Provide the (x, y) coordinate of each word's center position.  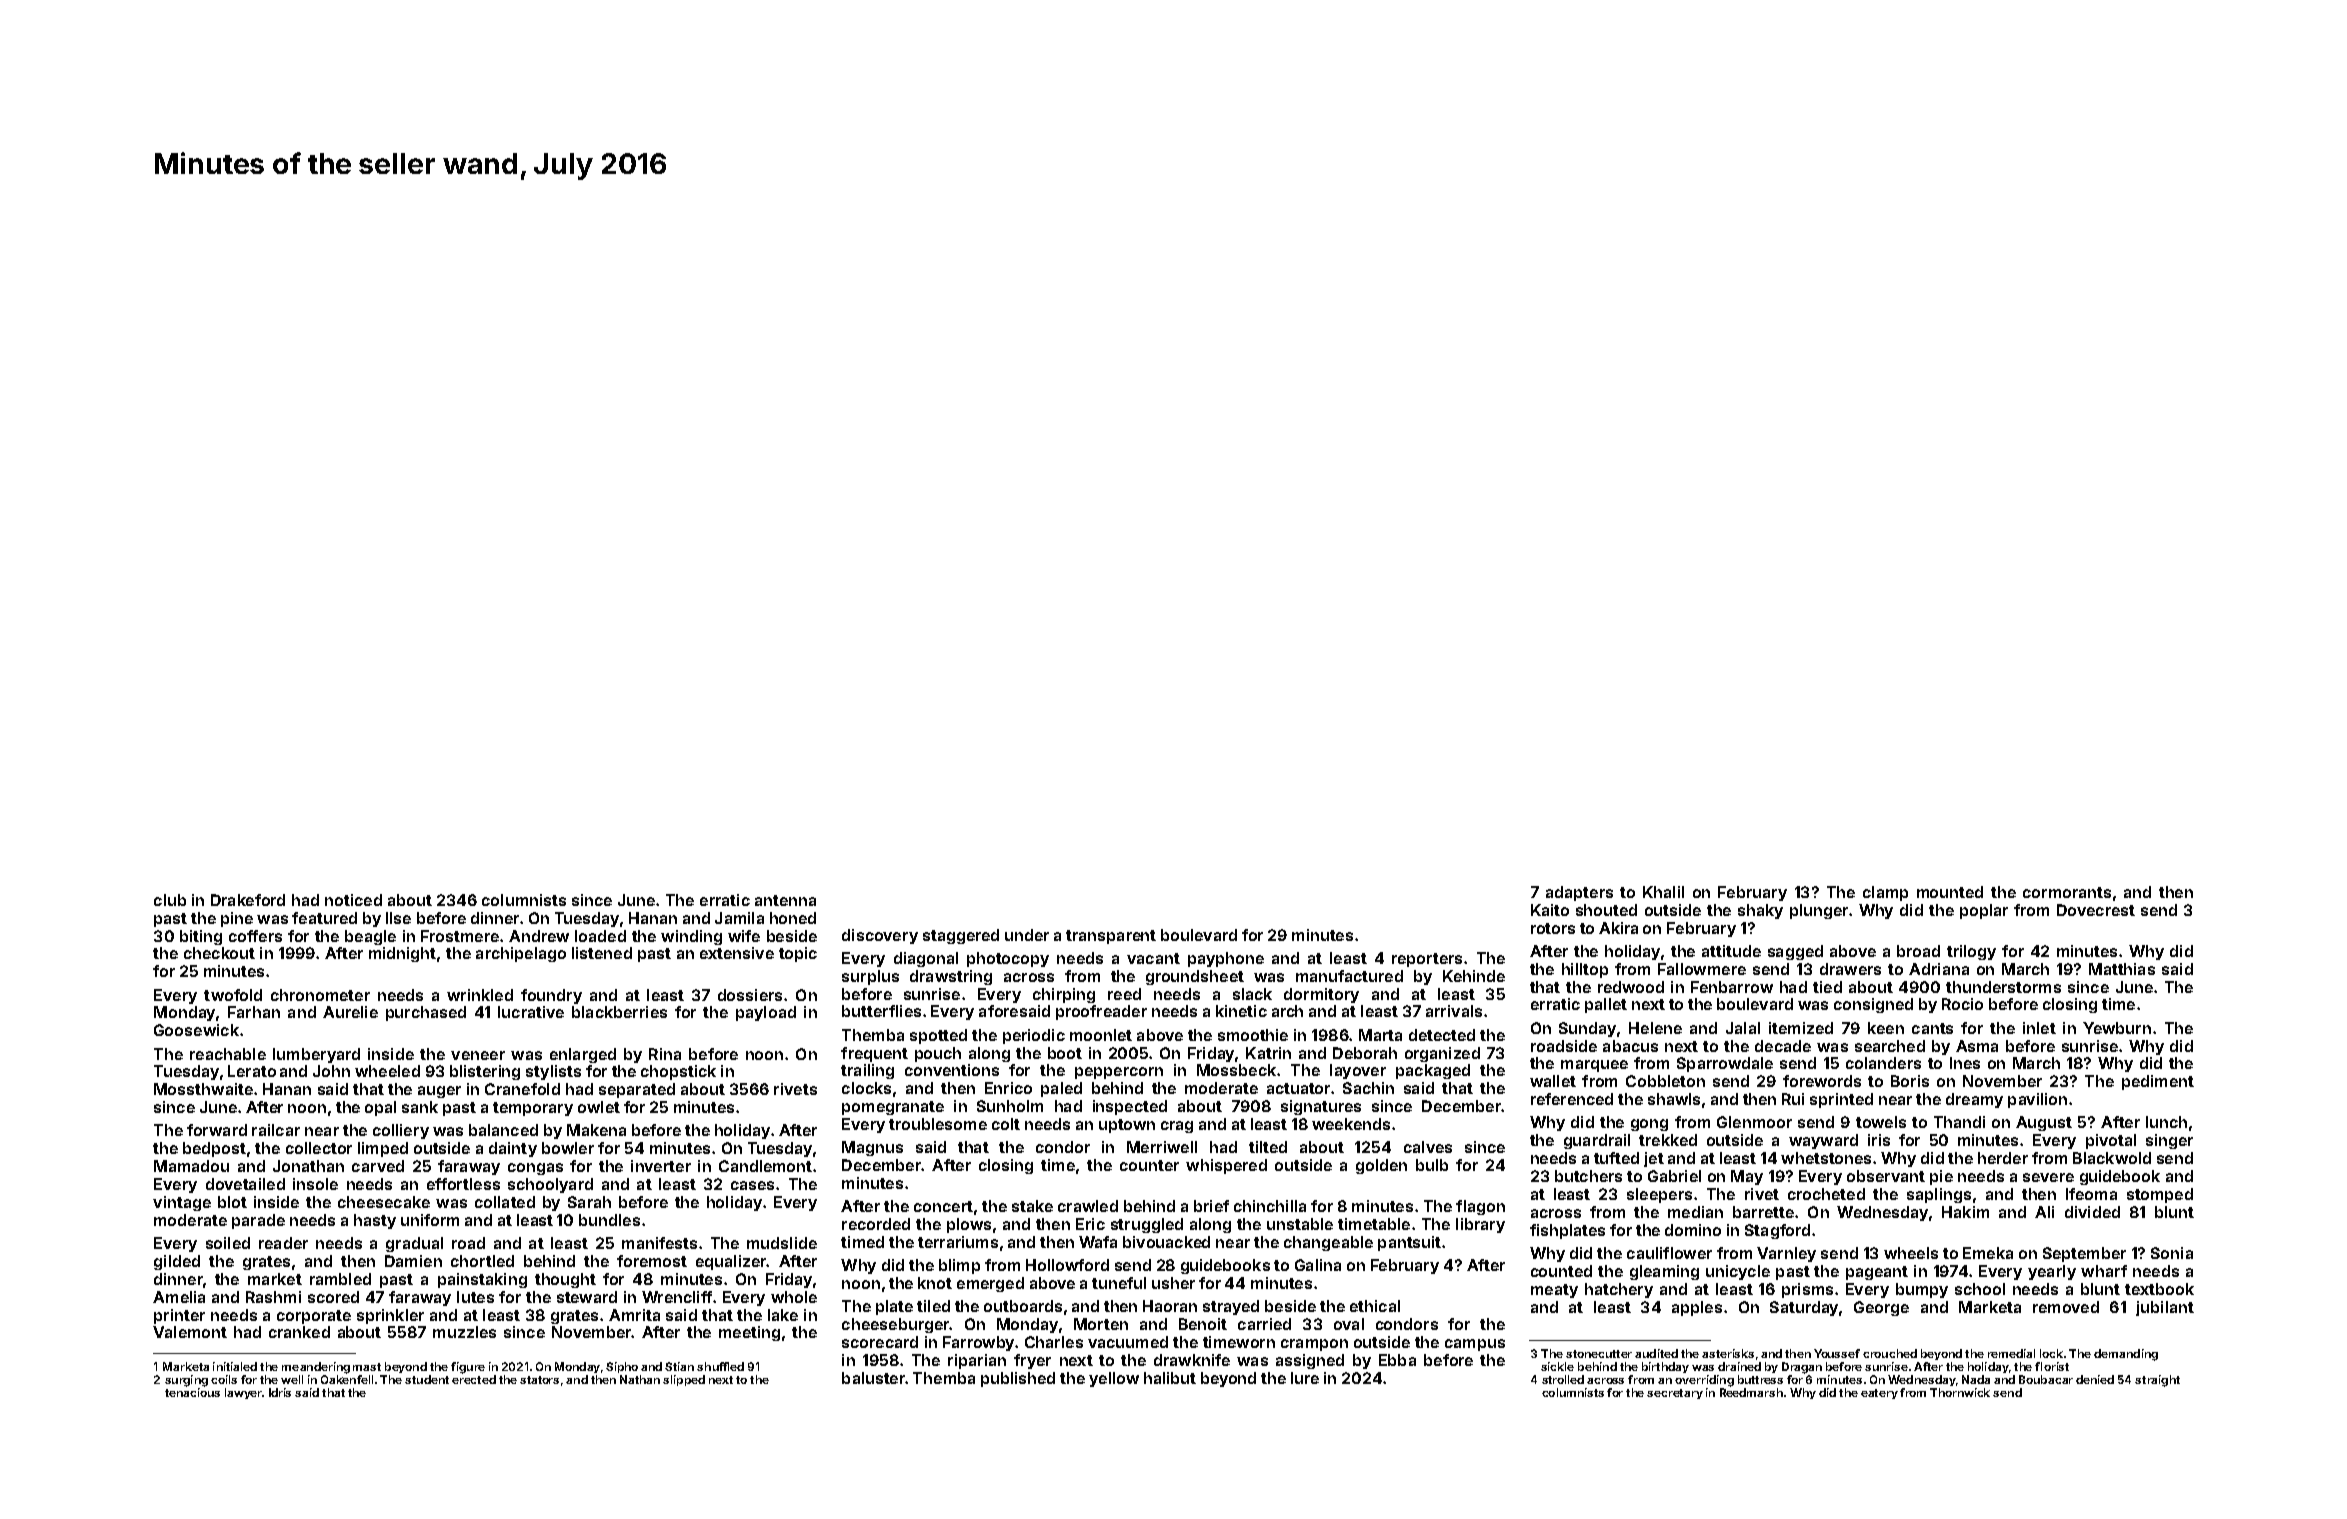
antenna (785, 900)
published (1018, 1379)
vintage (182, 1203)
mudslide (782, 1243)
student (427, 1379)
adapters (1579, 893)
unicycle (1738, 1272)
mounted (1950, 892)
